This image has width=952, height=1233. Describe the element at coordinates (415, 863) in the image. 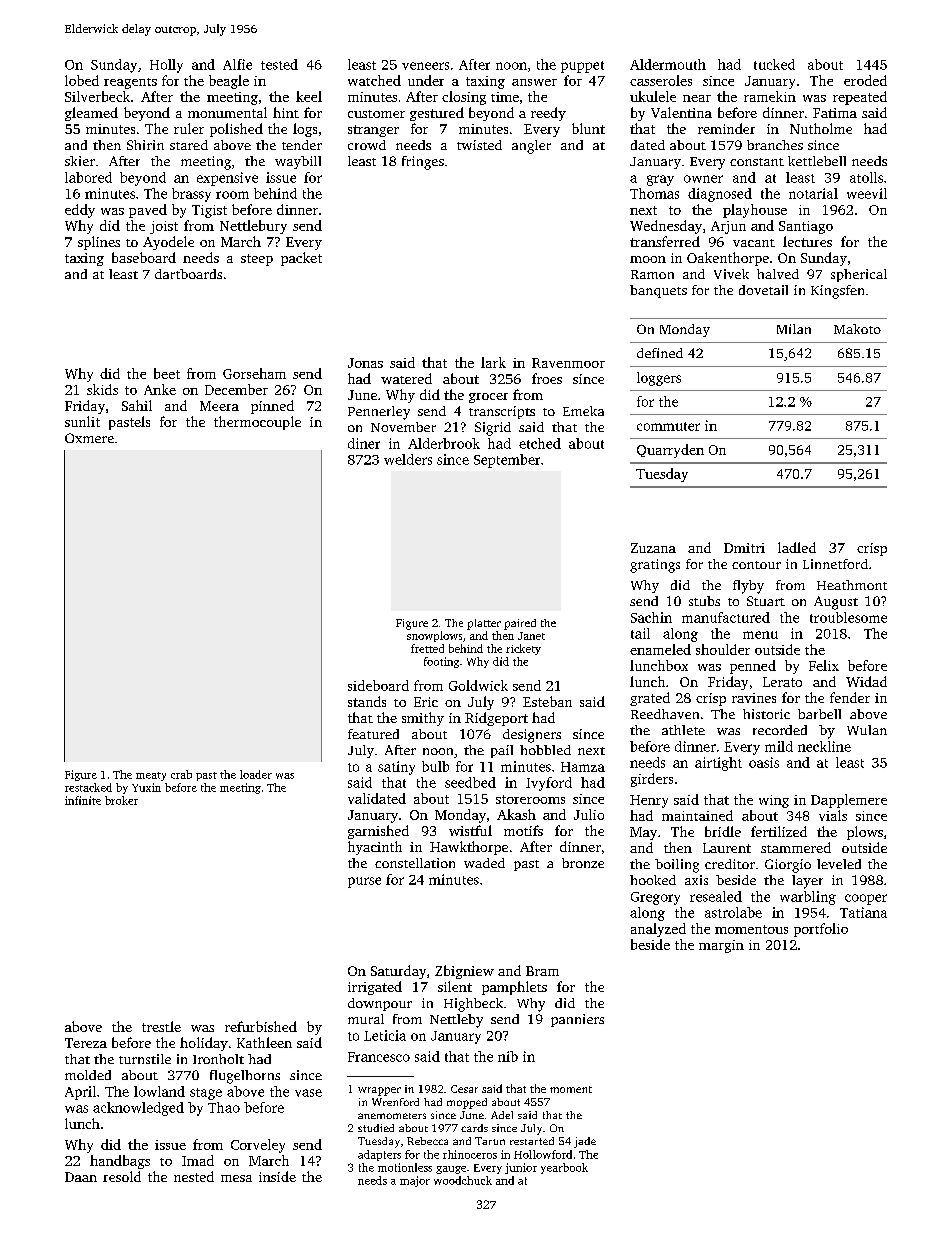

I see `constellation` at that location.
